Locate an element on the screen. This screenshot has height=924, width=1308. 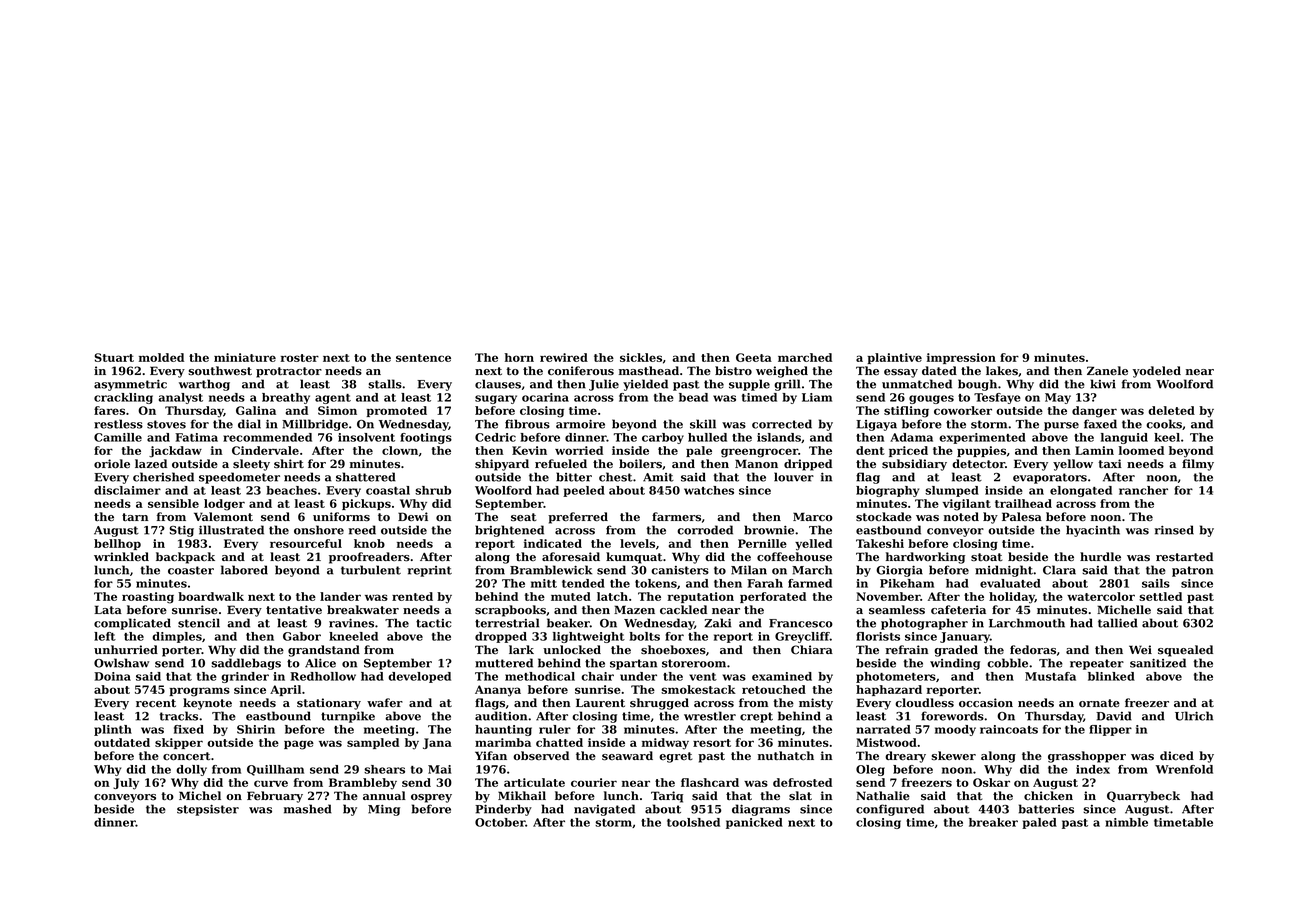
hurdle is located at coordinates (1100, 556).
